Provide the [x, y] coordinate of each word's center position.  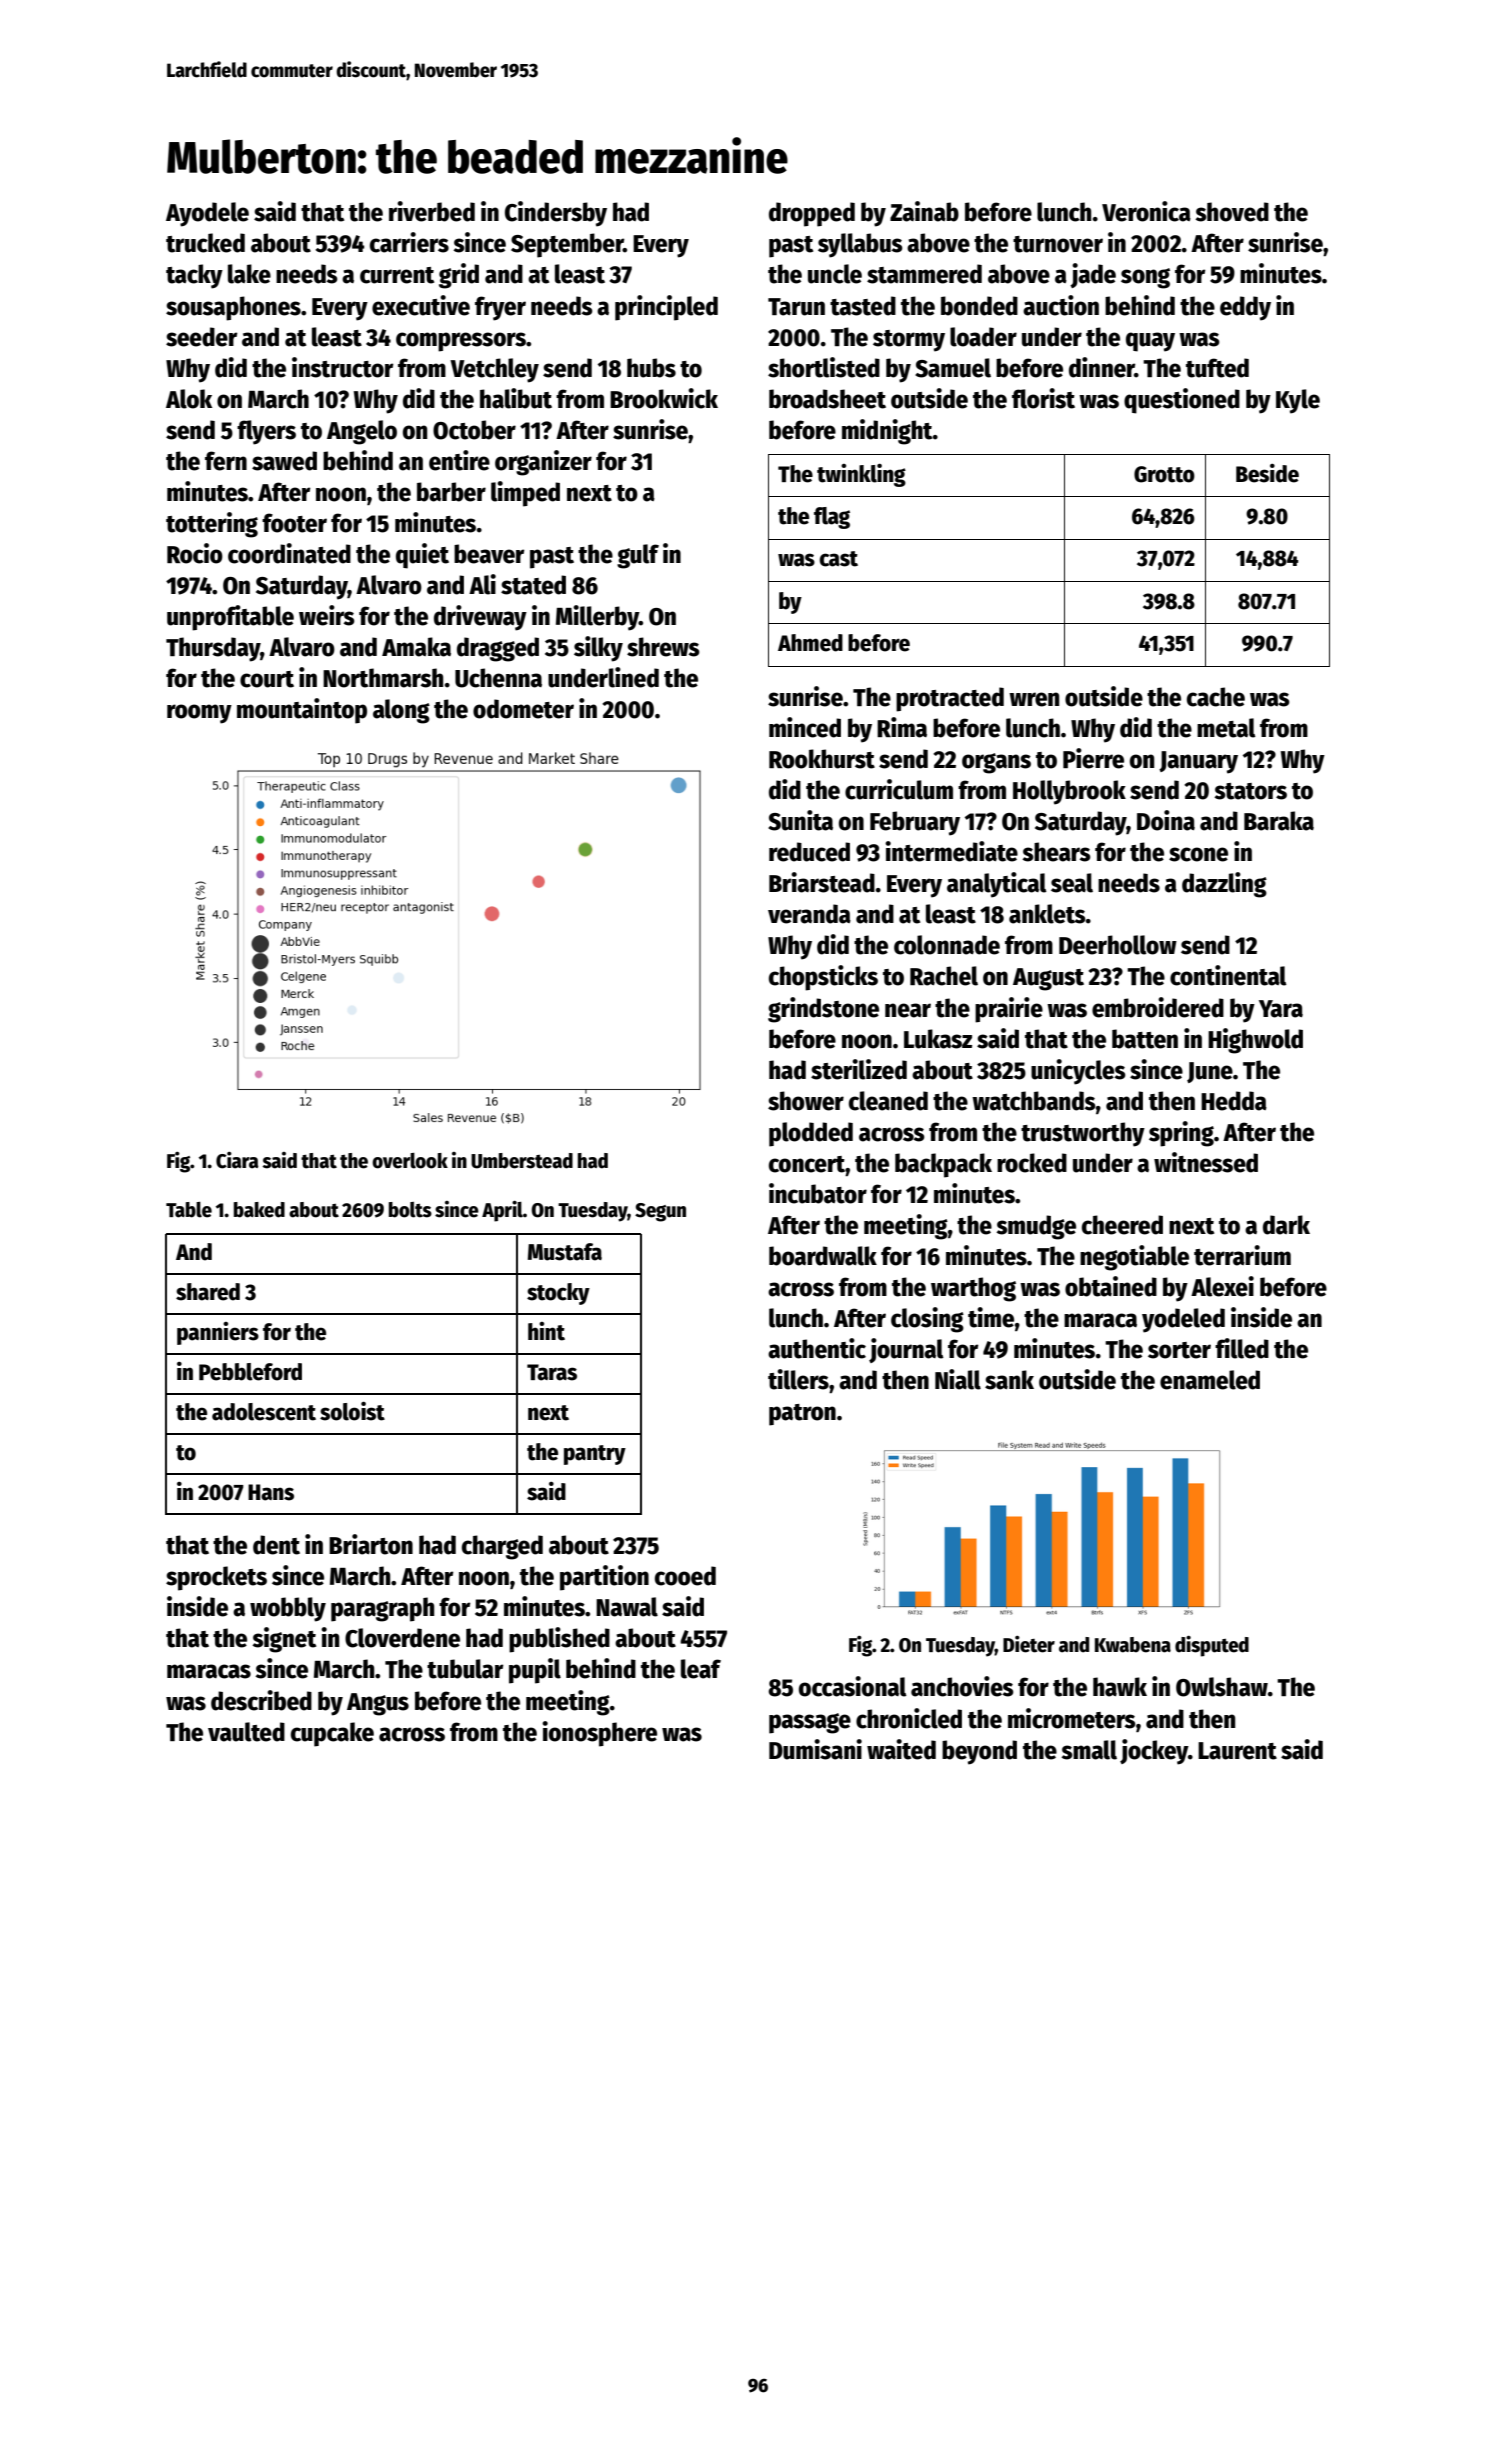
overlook [410, 1161]
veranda [809, 914]
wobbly [288, 1609]
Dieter [1029, 1644]
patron [802, 1415]
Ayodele [207, 214]
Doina [1166, 820]
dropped [812, 214]
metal [1226, 728]
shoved [1232, 212]
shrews [663, 647]
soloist [352, 1411]
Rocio [195, 553]
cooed [685, 1576]
